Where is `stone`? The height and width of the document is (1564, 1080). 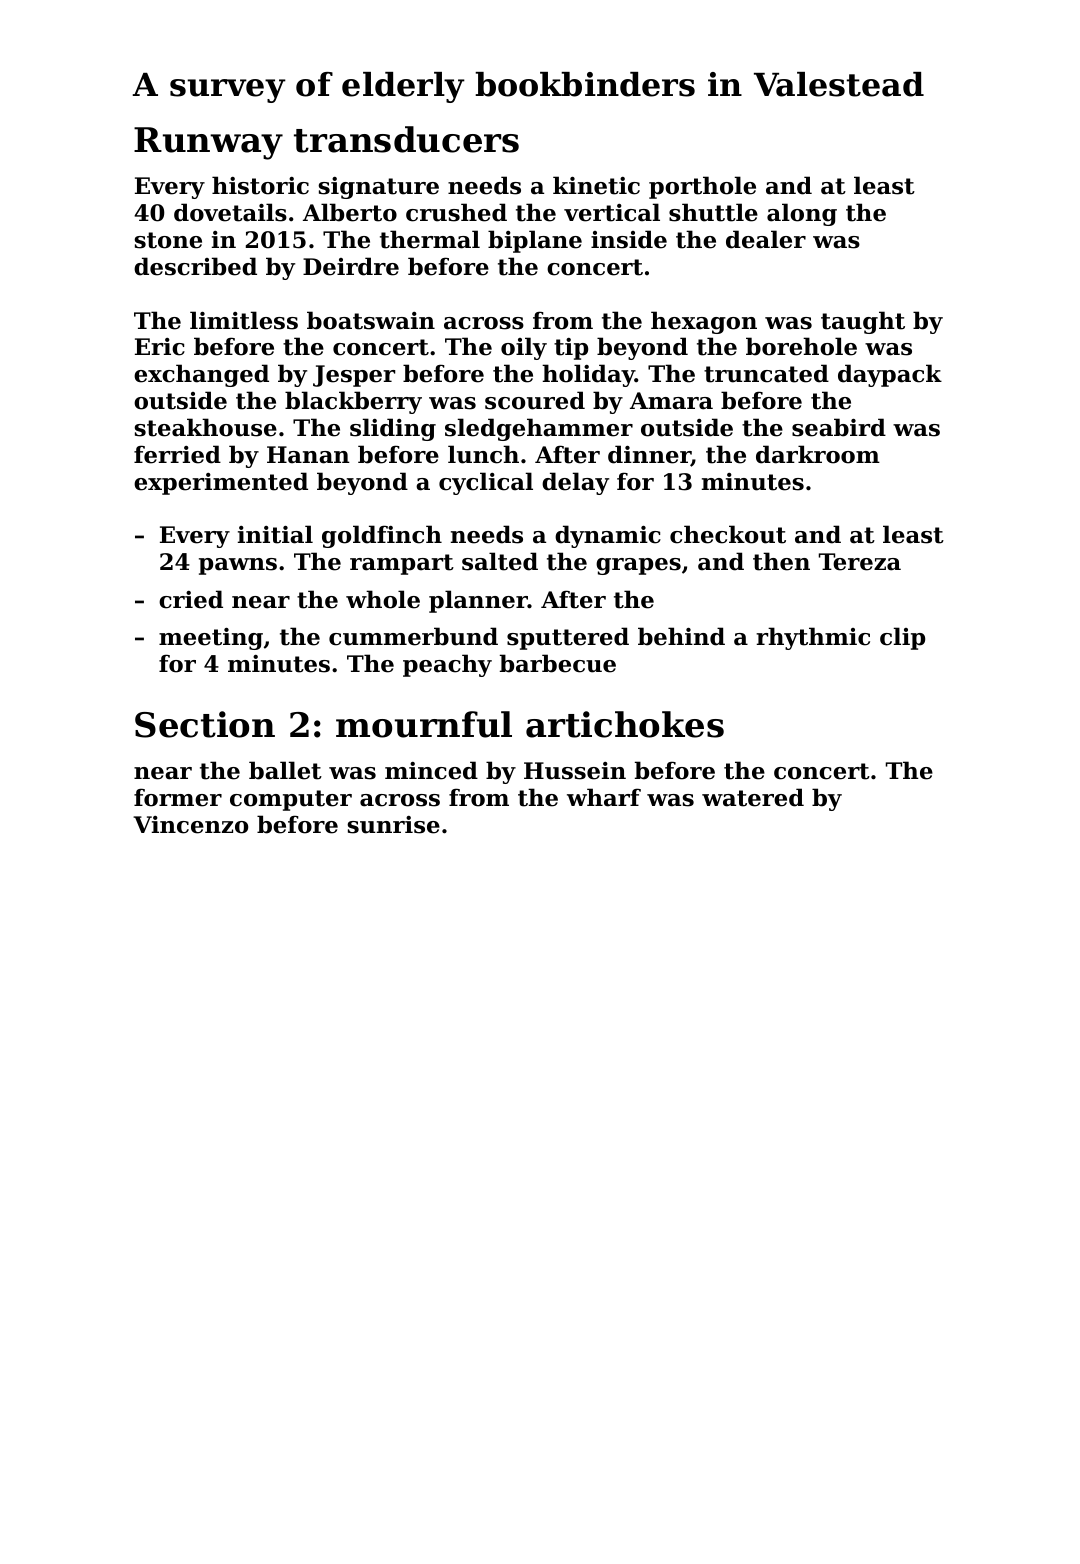 stone is located at coordinates (168, 240).
